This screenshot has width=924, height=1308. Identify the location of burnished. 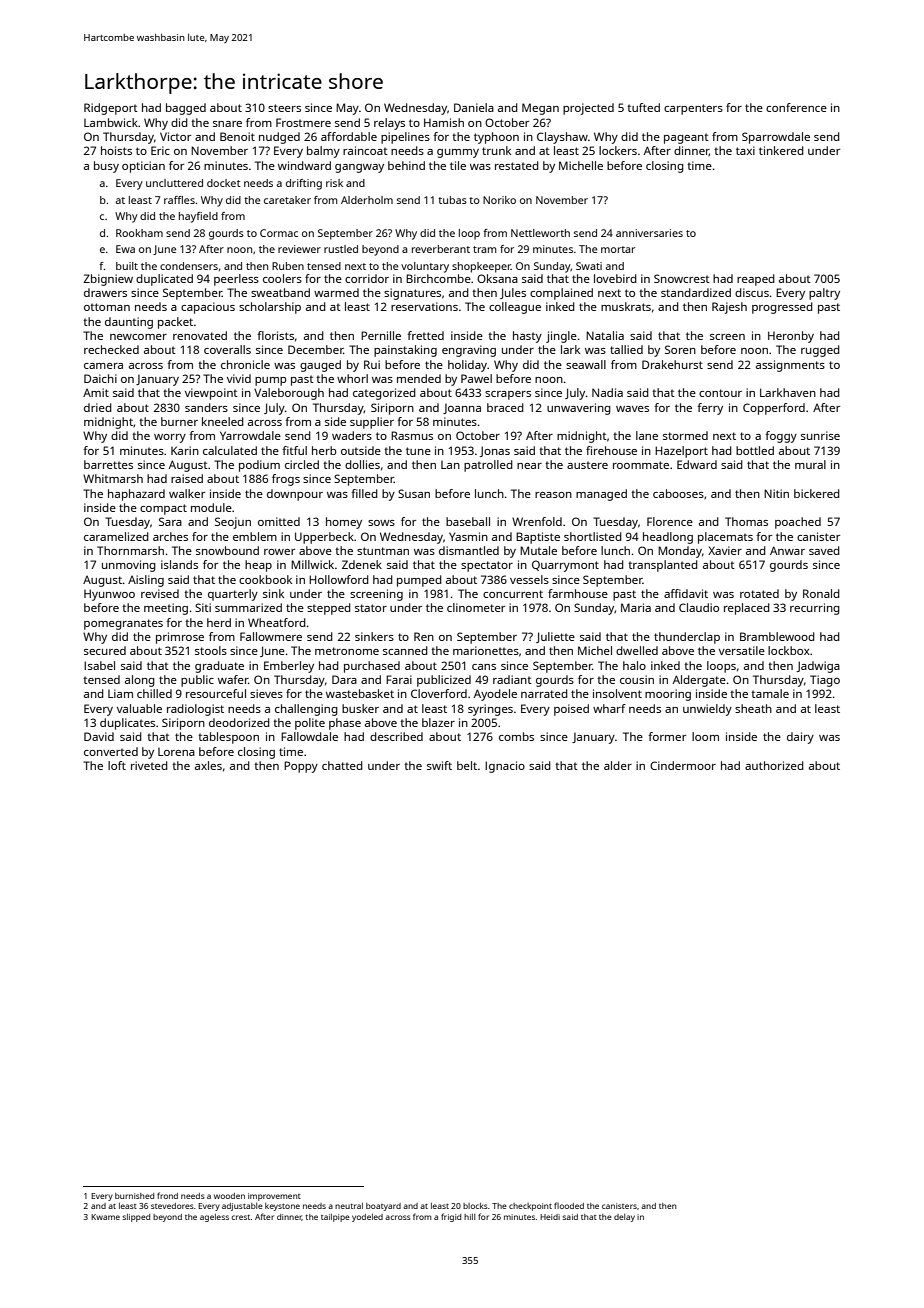
(134, 1196).
